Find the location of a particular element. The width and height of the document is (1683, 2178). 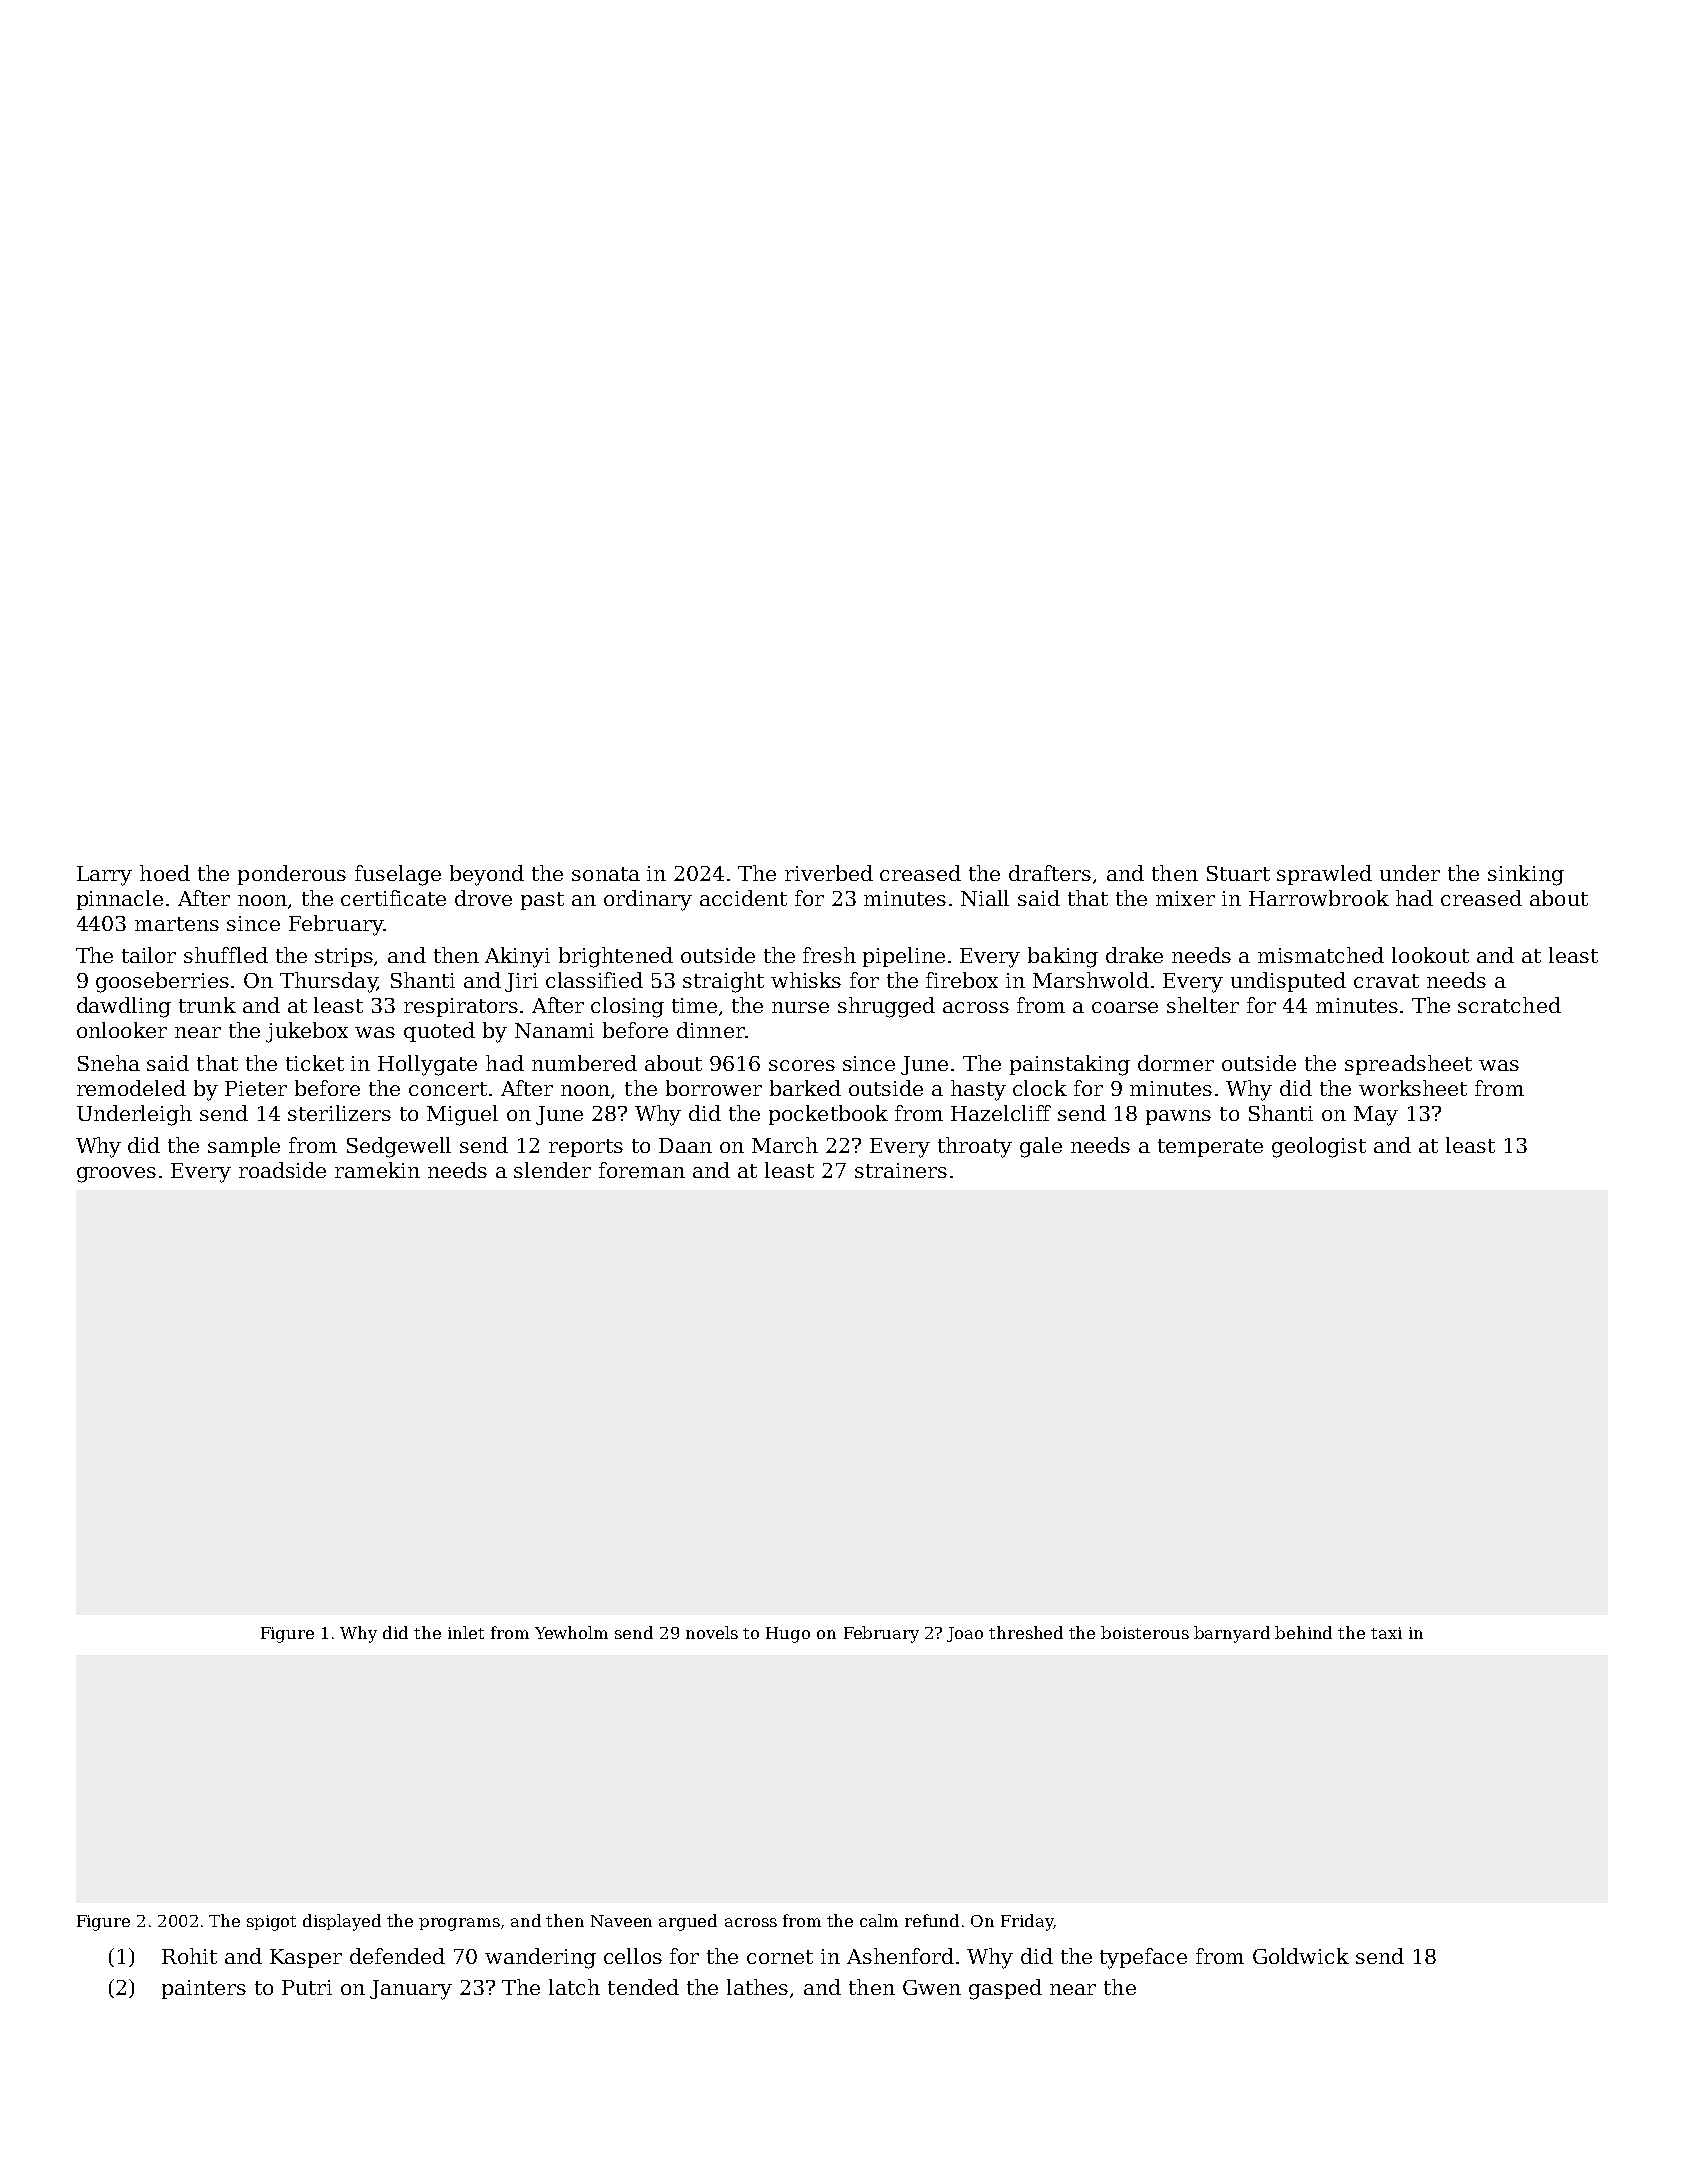

sample is located at coordinates (244, 1147).
